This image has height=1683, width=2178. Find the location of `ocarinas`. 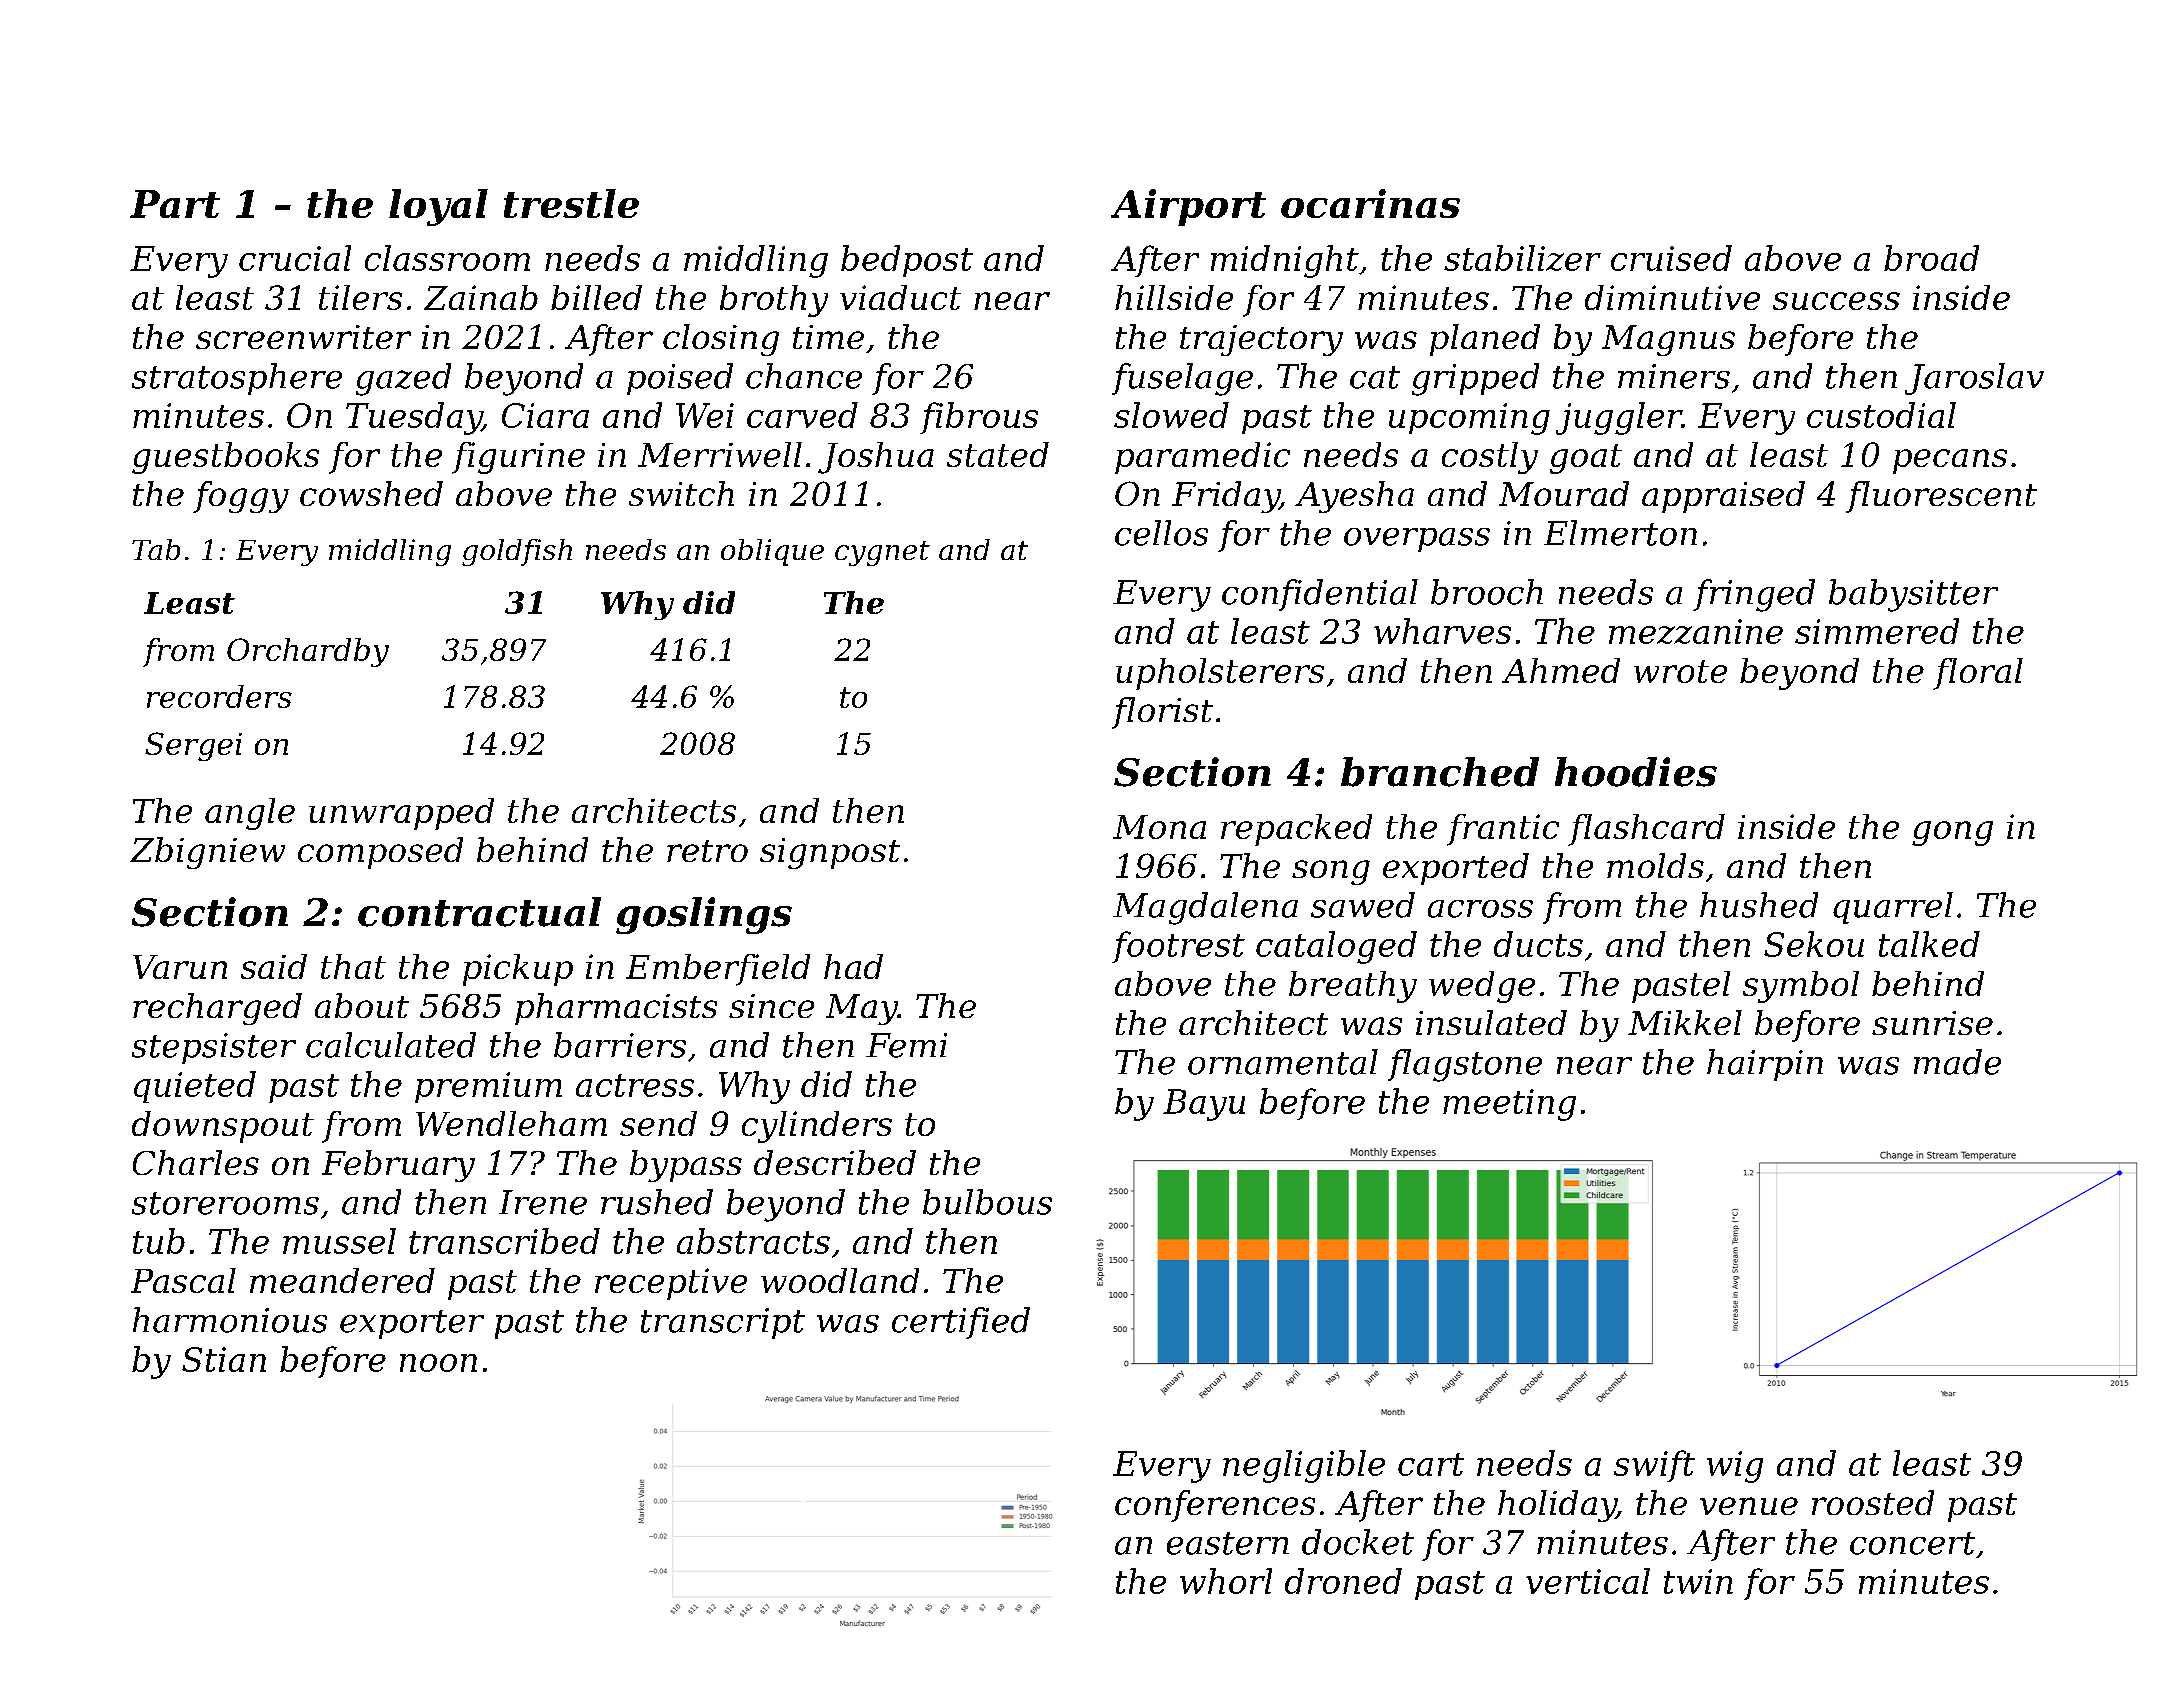

ocarinas is located at coordinates (1370, 203).
